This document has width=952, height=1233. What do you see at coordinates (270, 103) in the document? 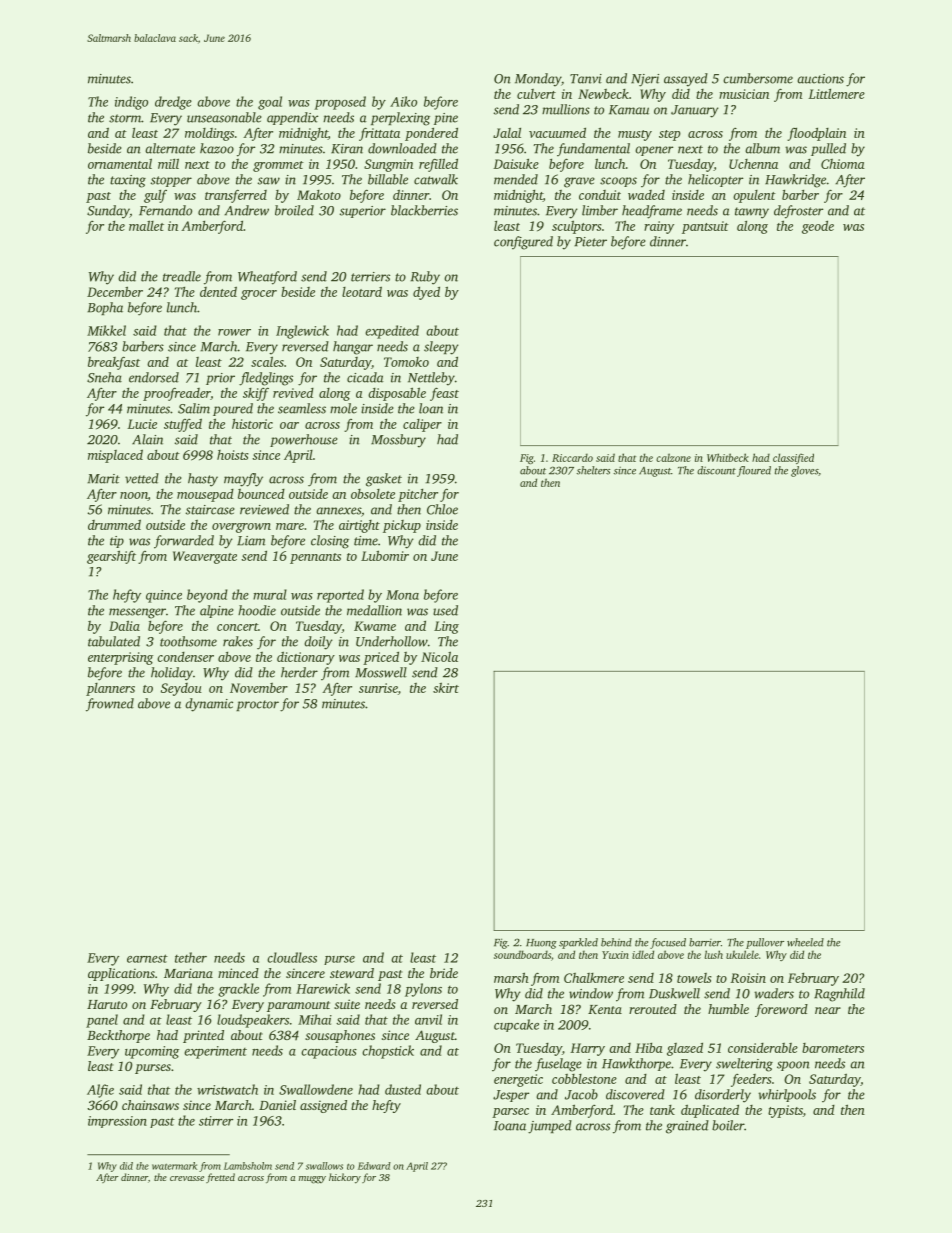
I see `goal` at bounding box center [270, 103].
